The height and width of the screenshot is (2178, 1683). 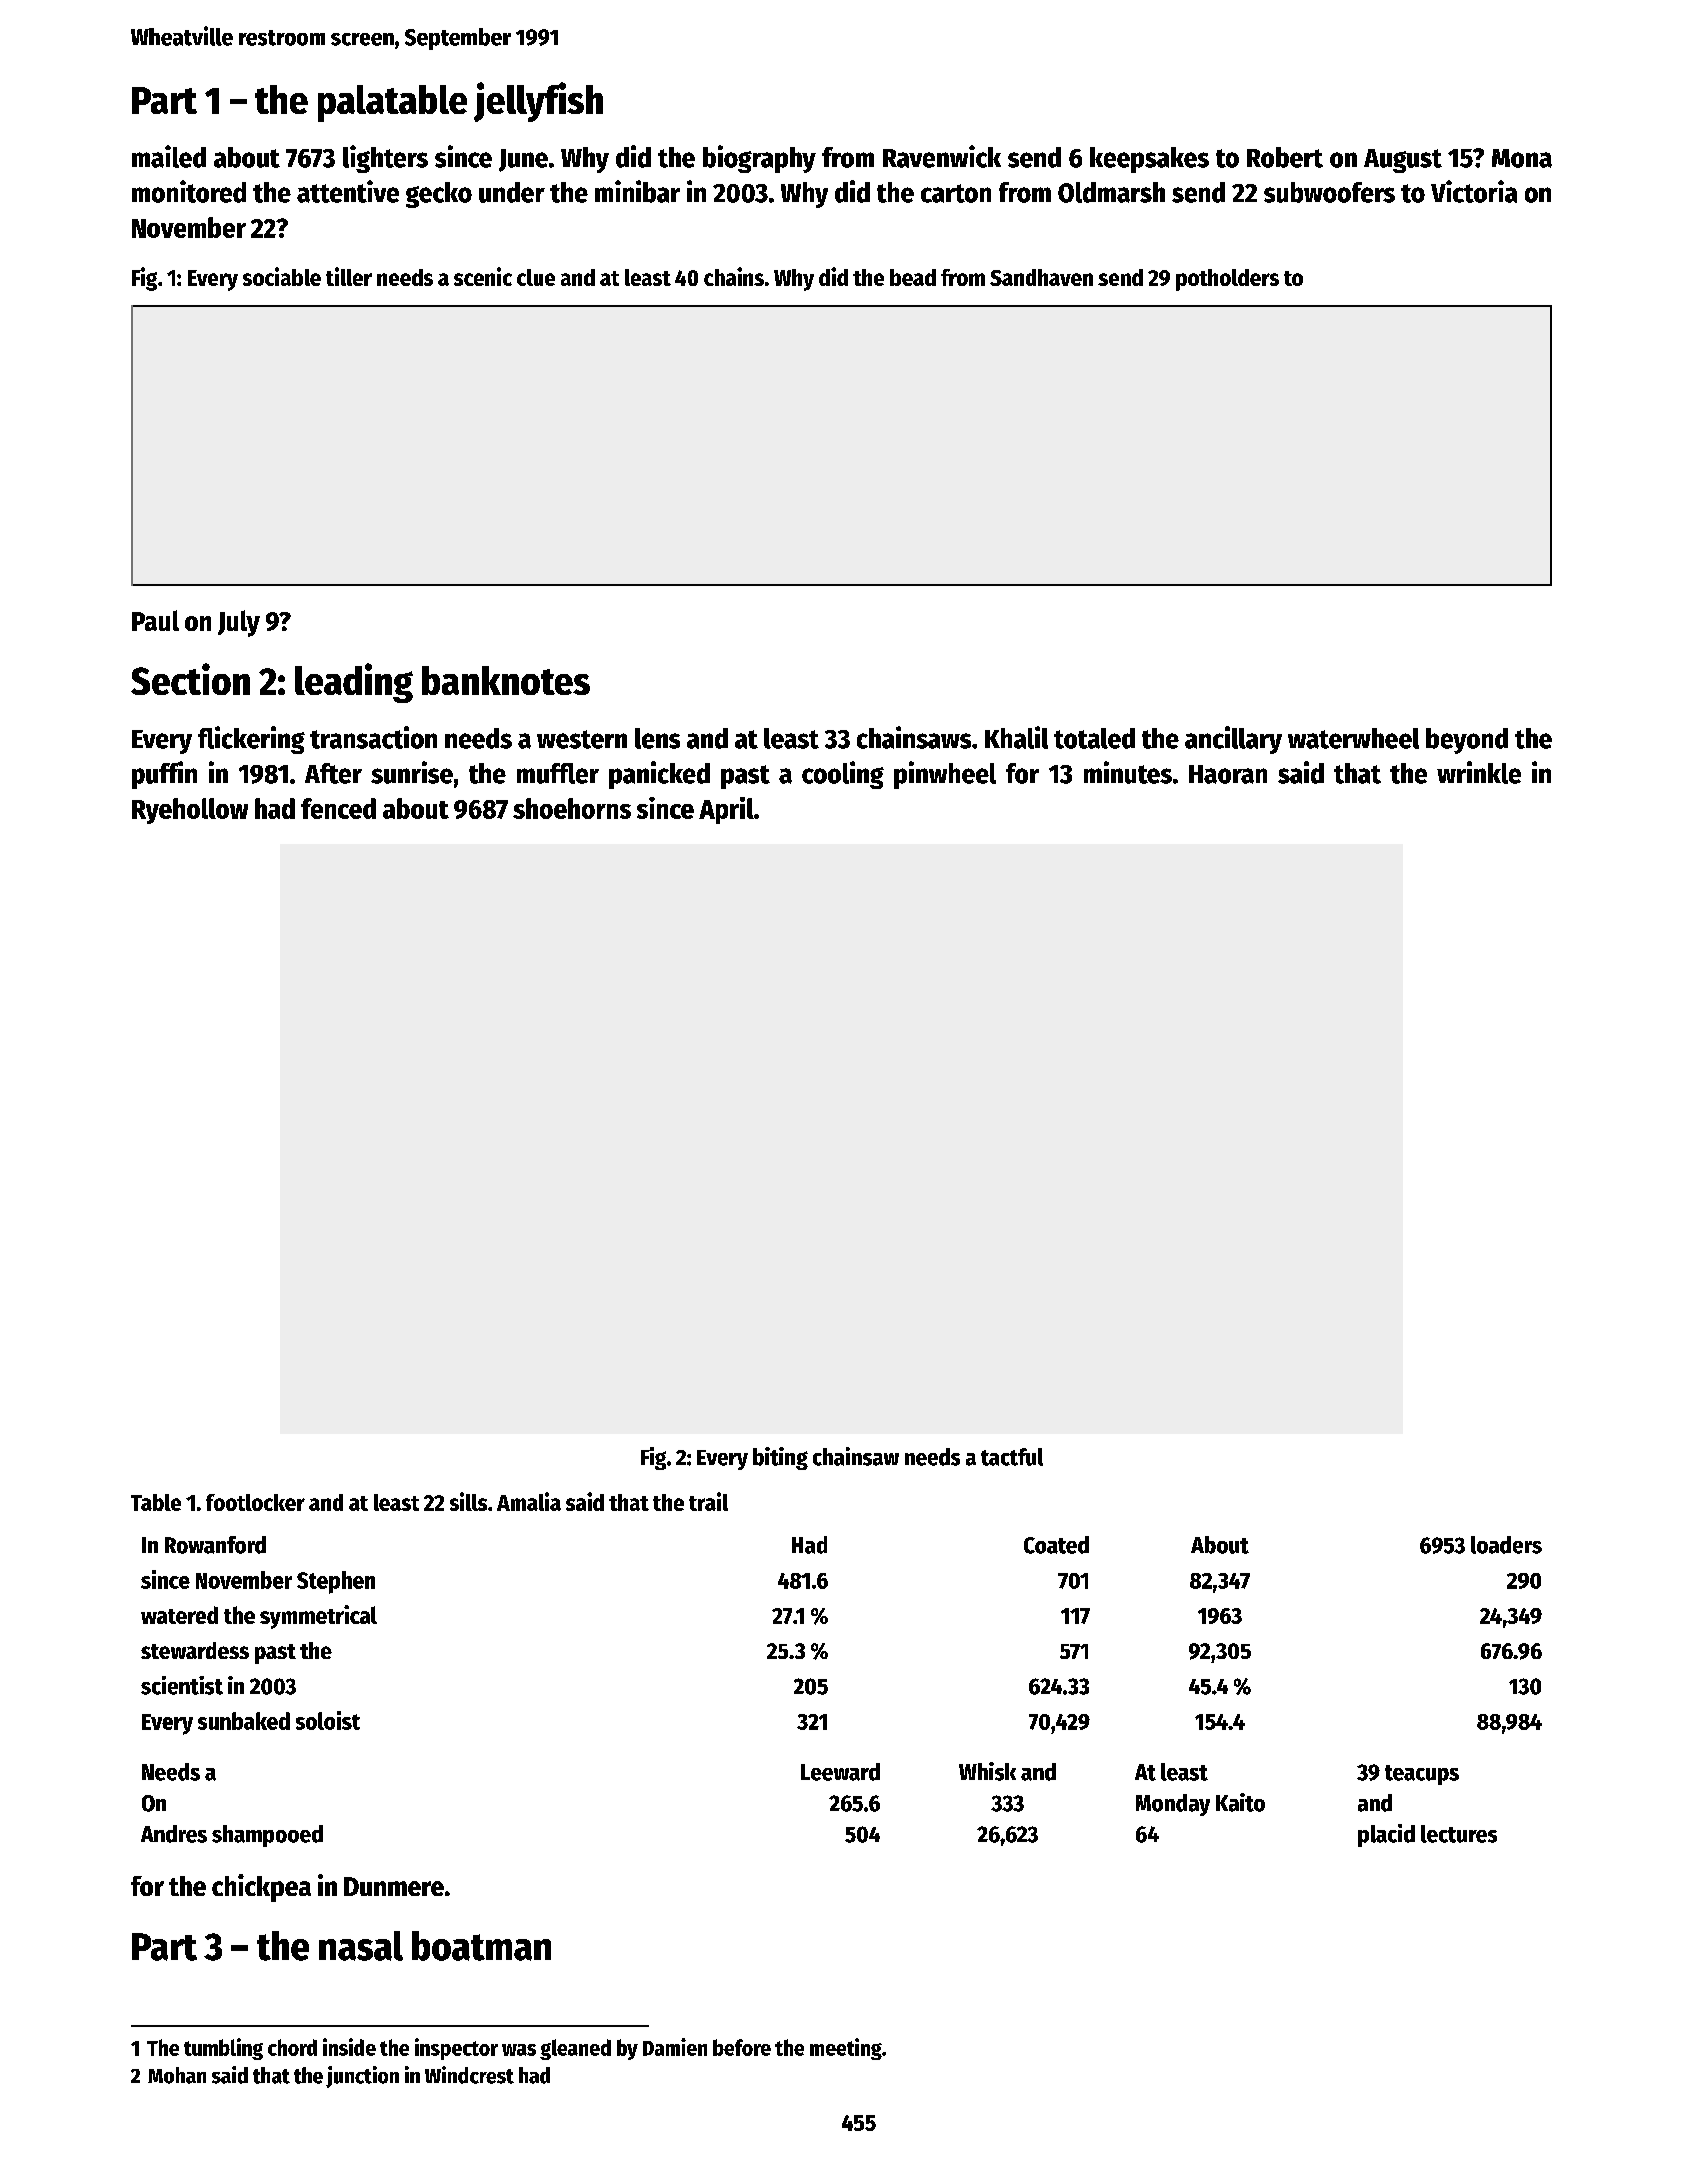 What do you see at coordinates (529, 1501) in the screenshot?
I see `Amalia` at bounding box center [529, 1501].
